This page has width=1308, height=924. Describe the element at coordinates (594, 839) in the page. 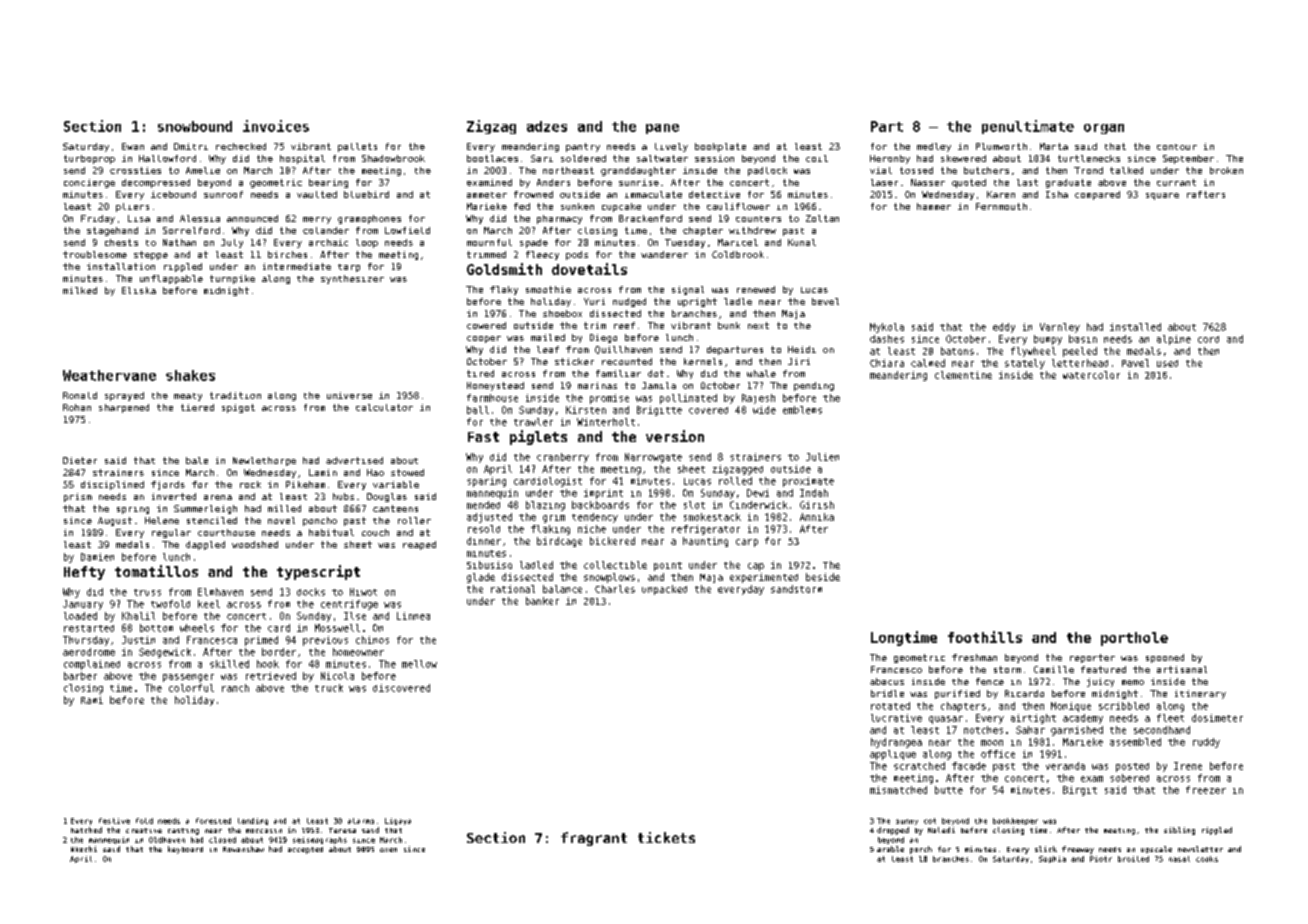

I see `fragrant` at that location.
